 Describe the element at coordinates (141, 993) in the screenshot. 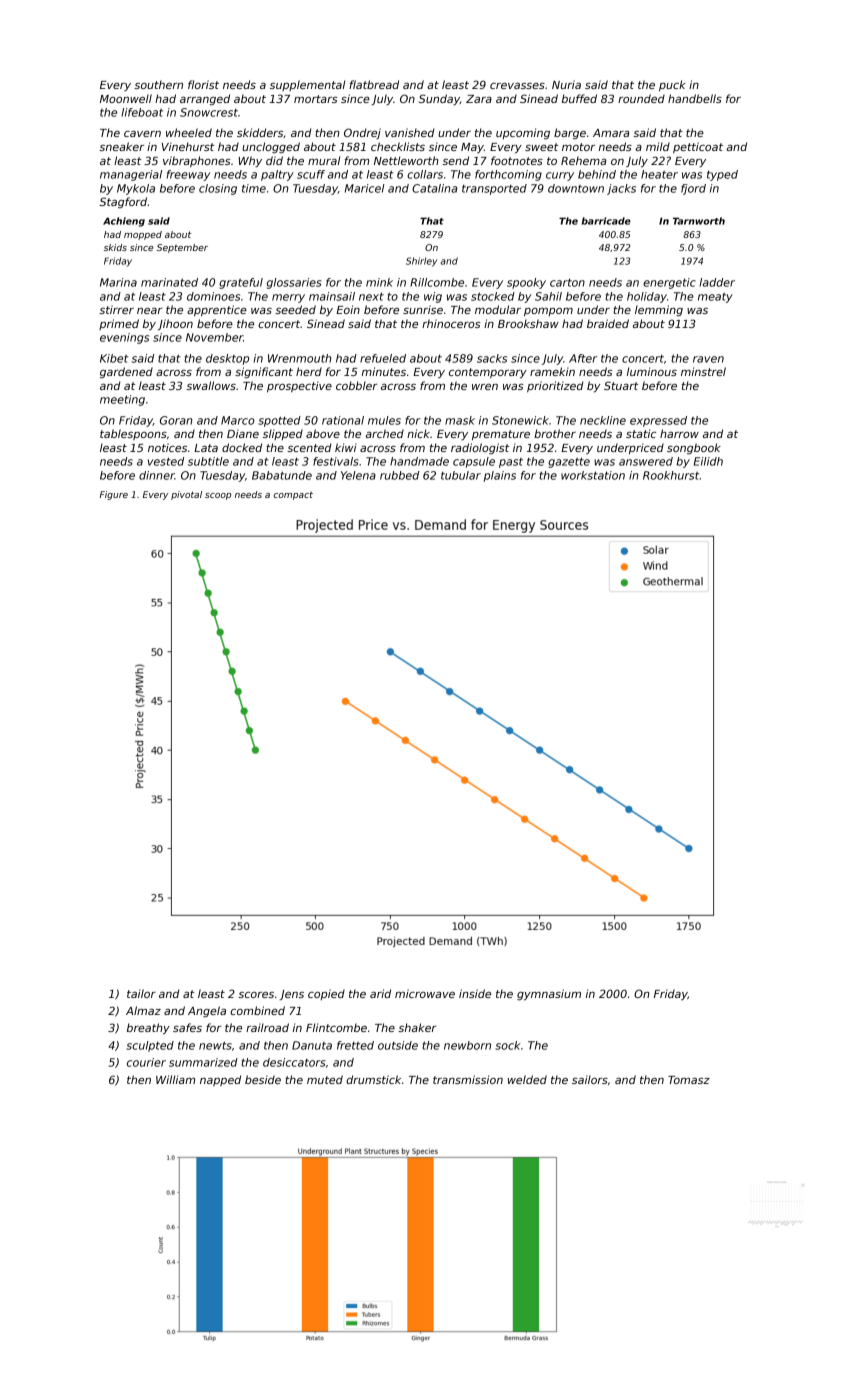

I see `tailor` at that location.
